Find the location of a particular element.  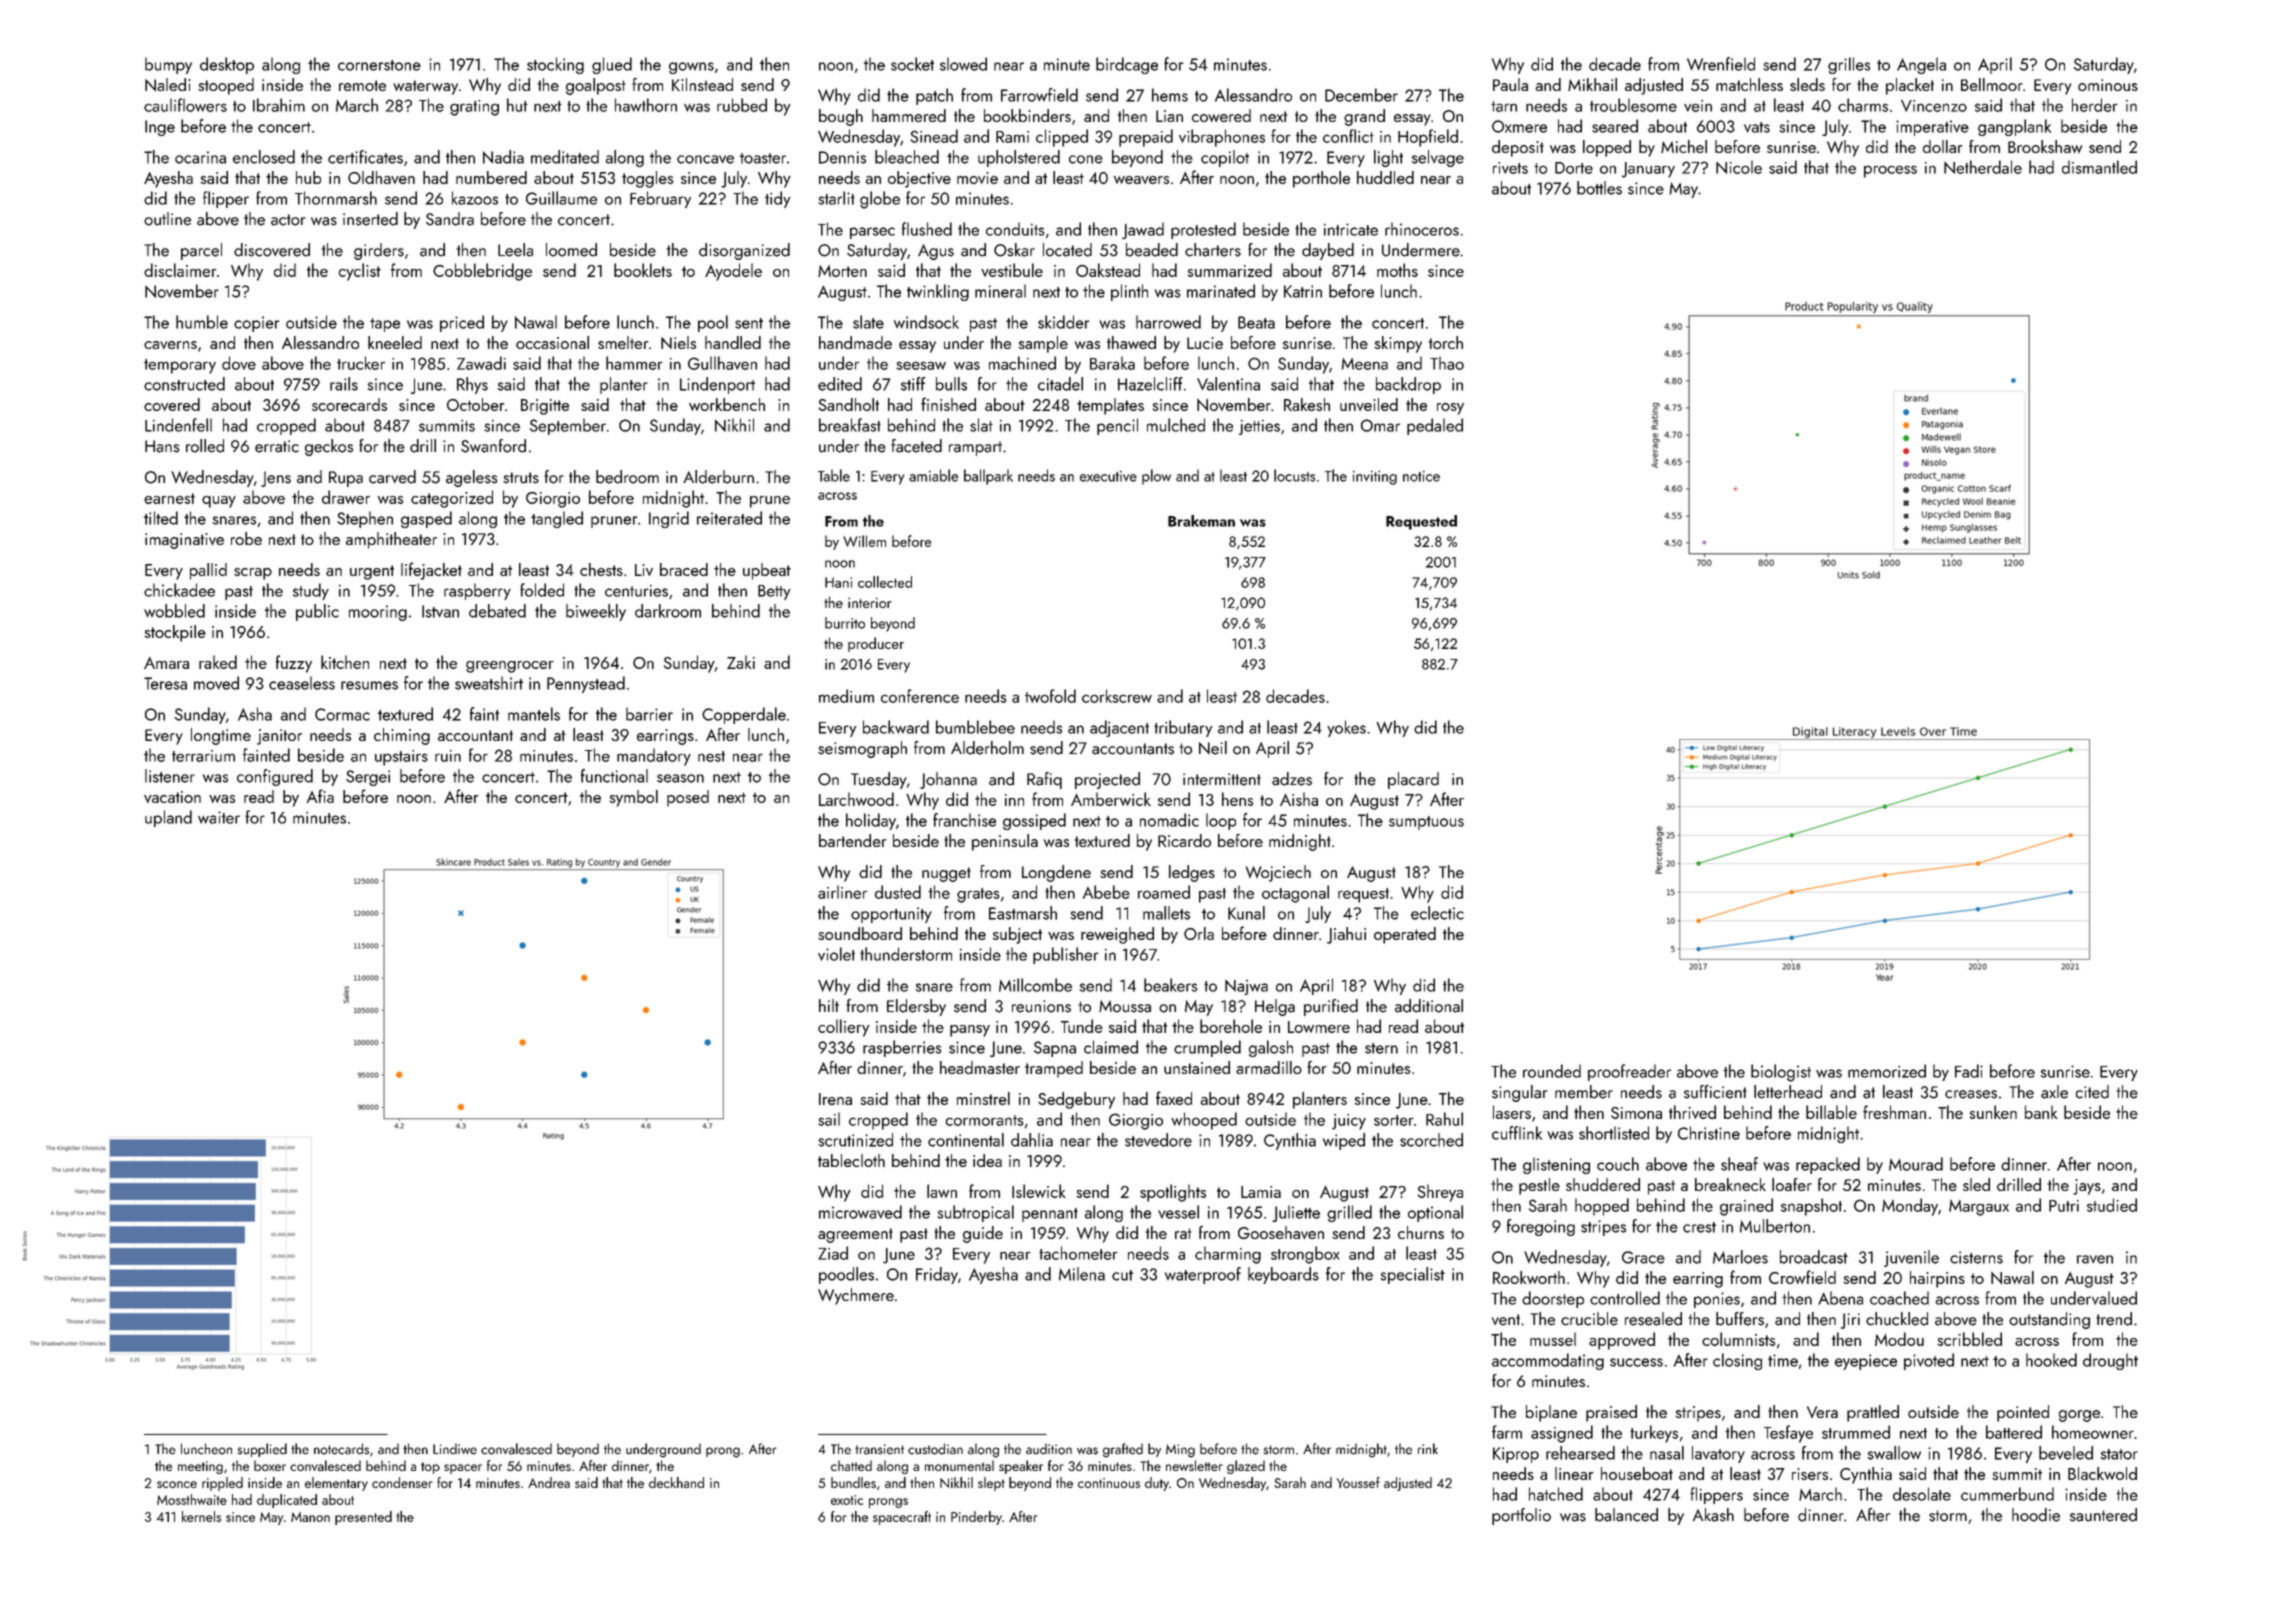

sunken is located at coordinates (1993, 1112).
